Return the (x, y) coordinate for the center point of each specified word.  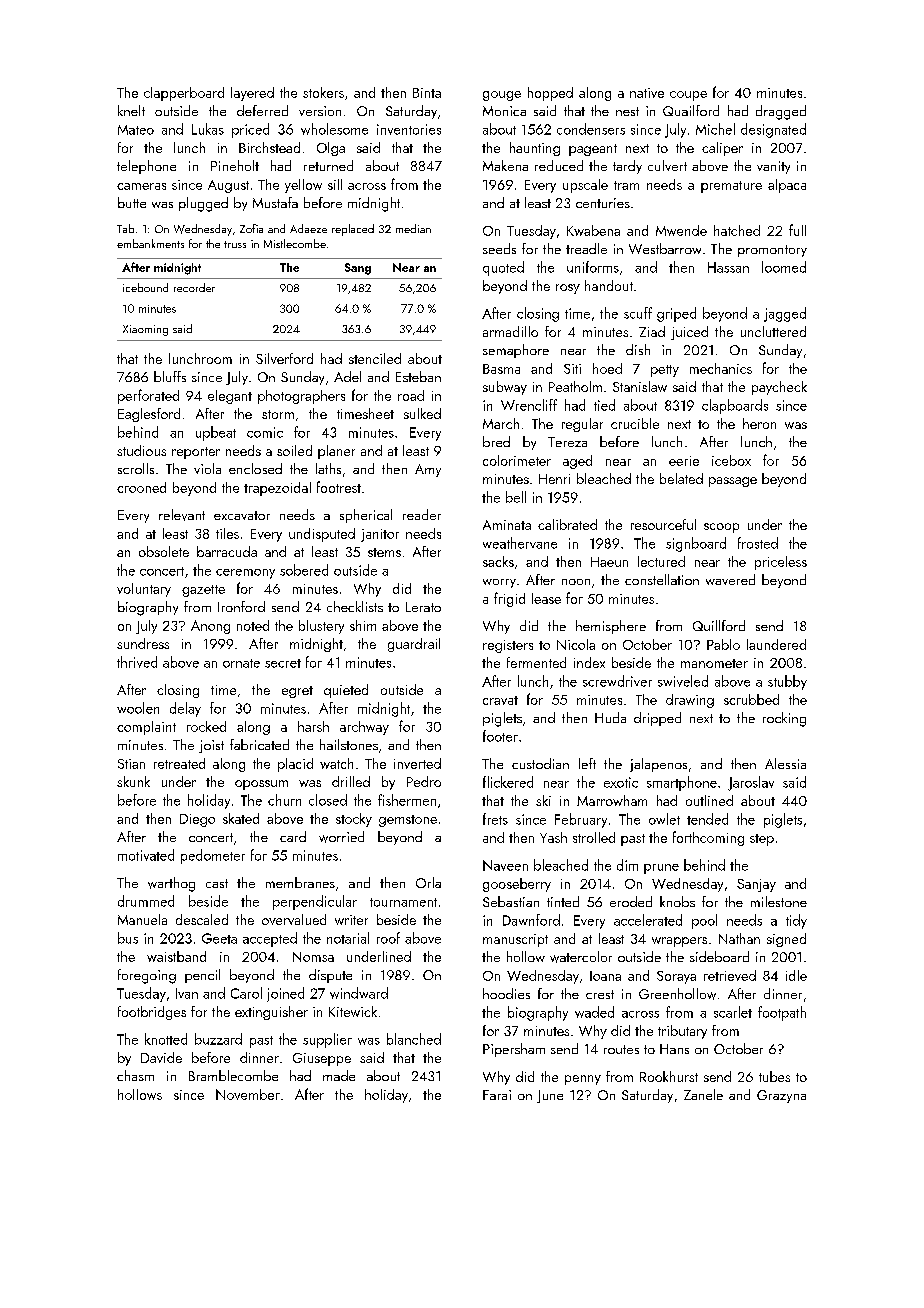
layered (252, 94)
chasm (135, 1075)
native (647, 93)
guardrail (414, 645)
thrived (137, 662)
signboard (696, 544)
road (411, 395)
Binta (427, 93)
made (339, 1075)
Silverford (284, 358)
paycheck (779, 388)
